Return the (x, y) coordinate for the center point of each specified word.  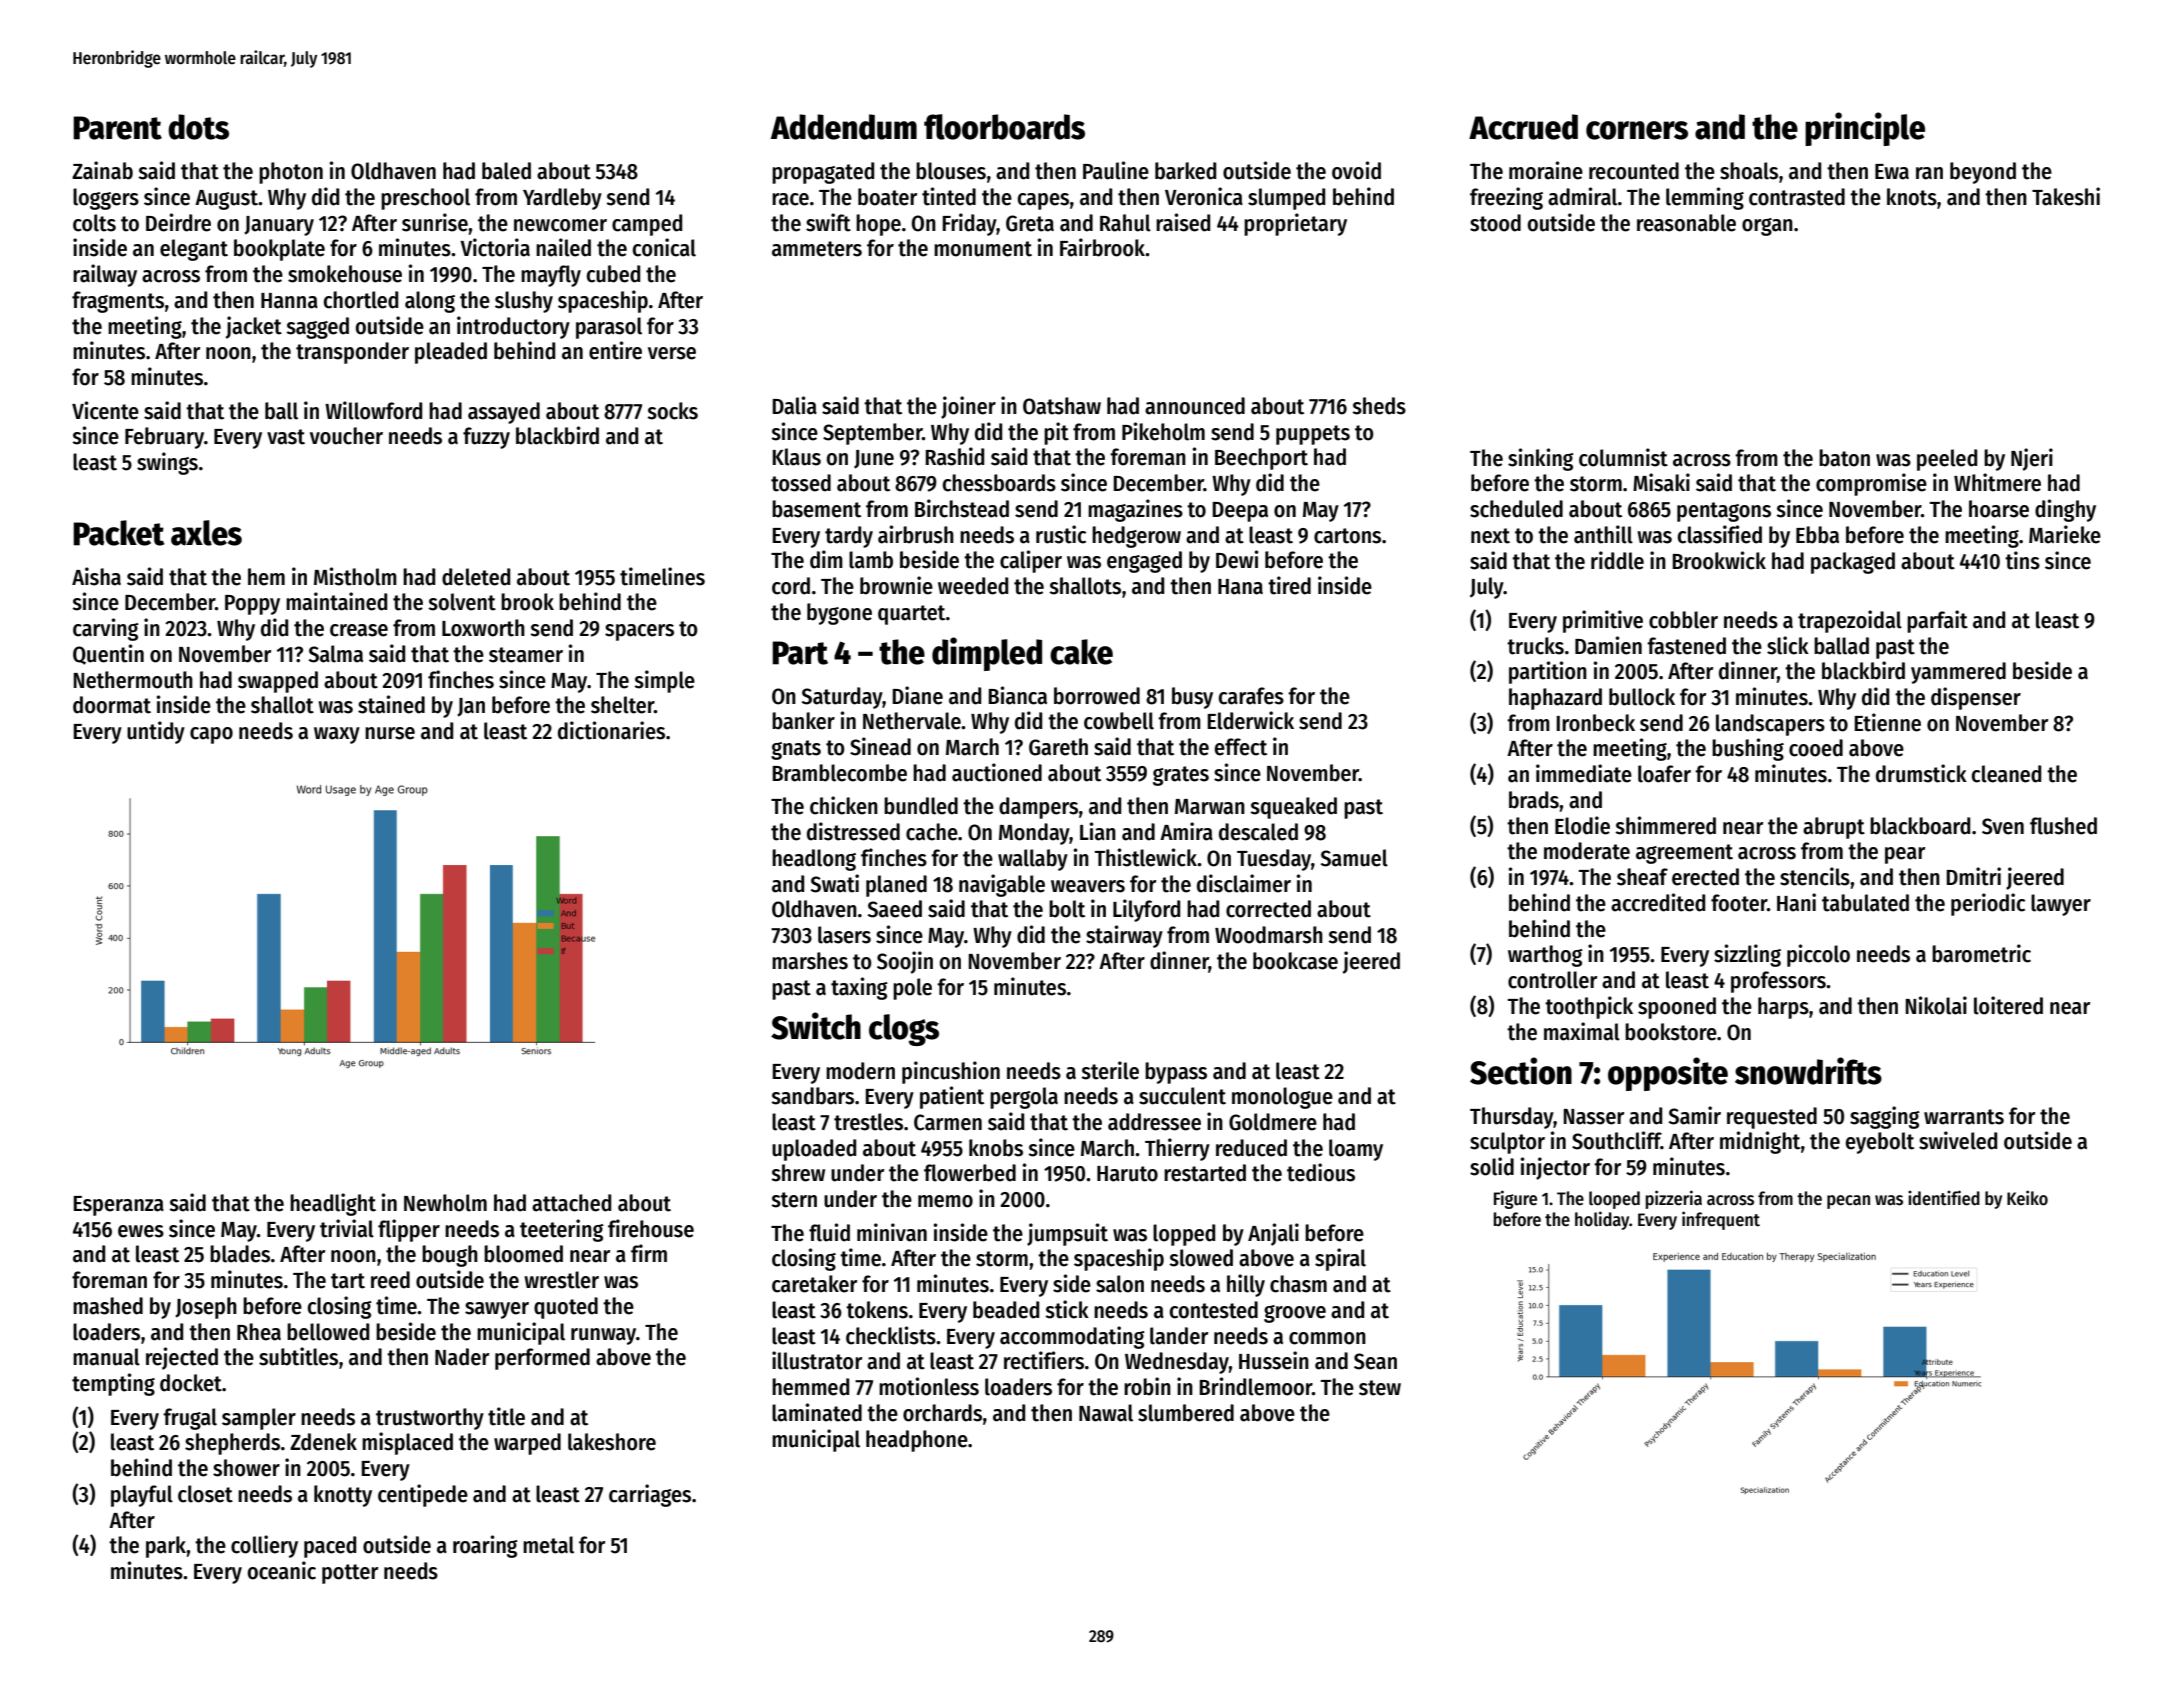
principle (1865, 129)
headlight (333, 1204)
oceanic (282, 1570)
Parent (117, 128)
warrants (1964, 1117)
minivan (892, 1232)
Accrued (1523, 127)
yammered (1958, 673)
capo (211, 735)
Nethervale (912, 721)
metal (548, 1545)
